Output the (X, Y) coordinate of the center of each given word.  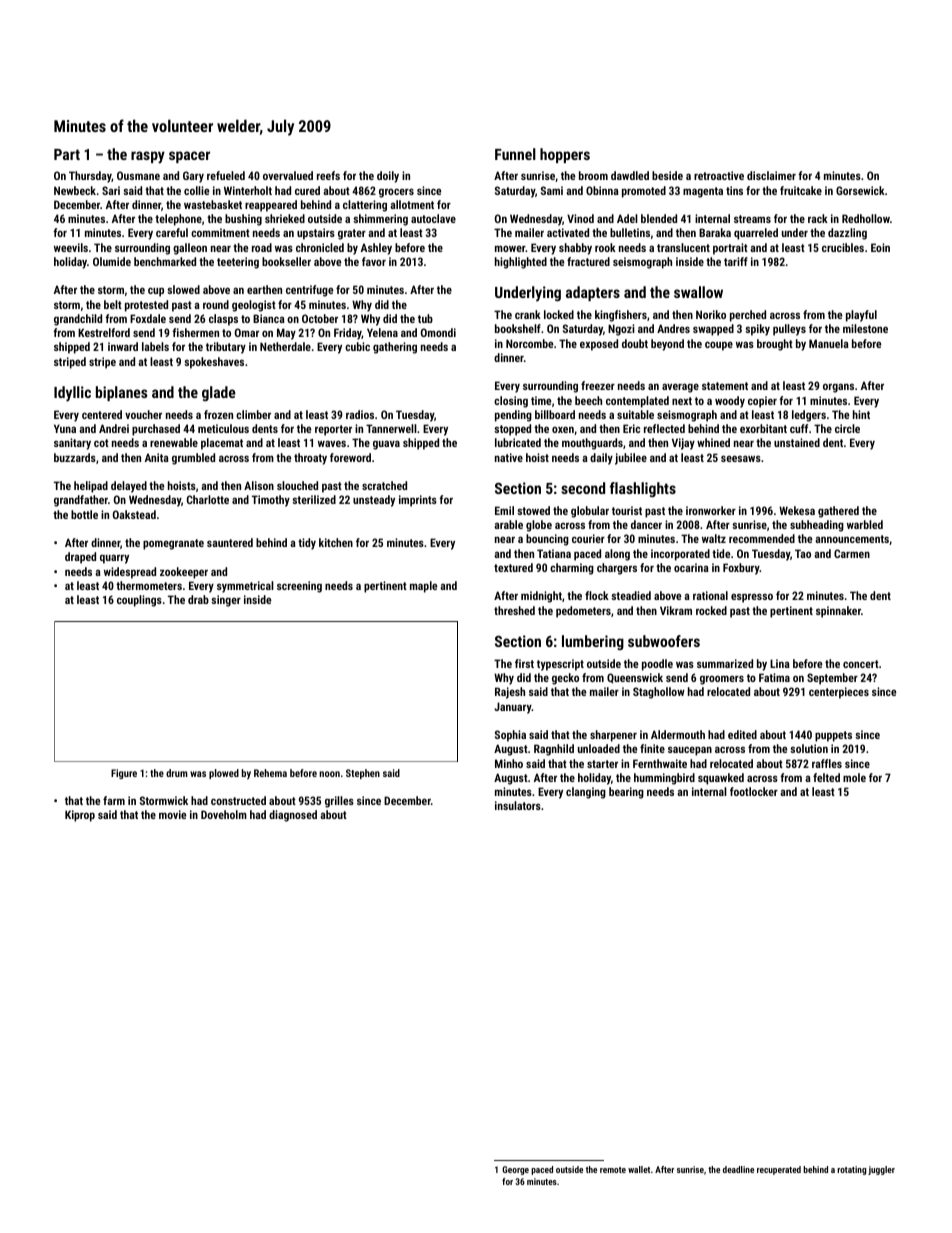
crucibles (843, 247)
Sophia (510, 736)
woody (730, 402)
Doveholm (224, 814)
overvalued (288, 175)
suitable (635, 414)
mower (510, 248)
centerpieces (839, 693)
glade (219, 393)
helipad (91, 487)
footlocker (754, 791)
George (515, 1170)
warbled (865, 524)
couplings (139, 601)
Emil (504, 510)
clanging (586, 793)
